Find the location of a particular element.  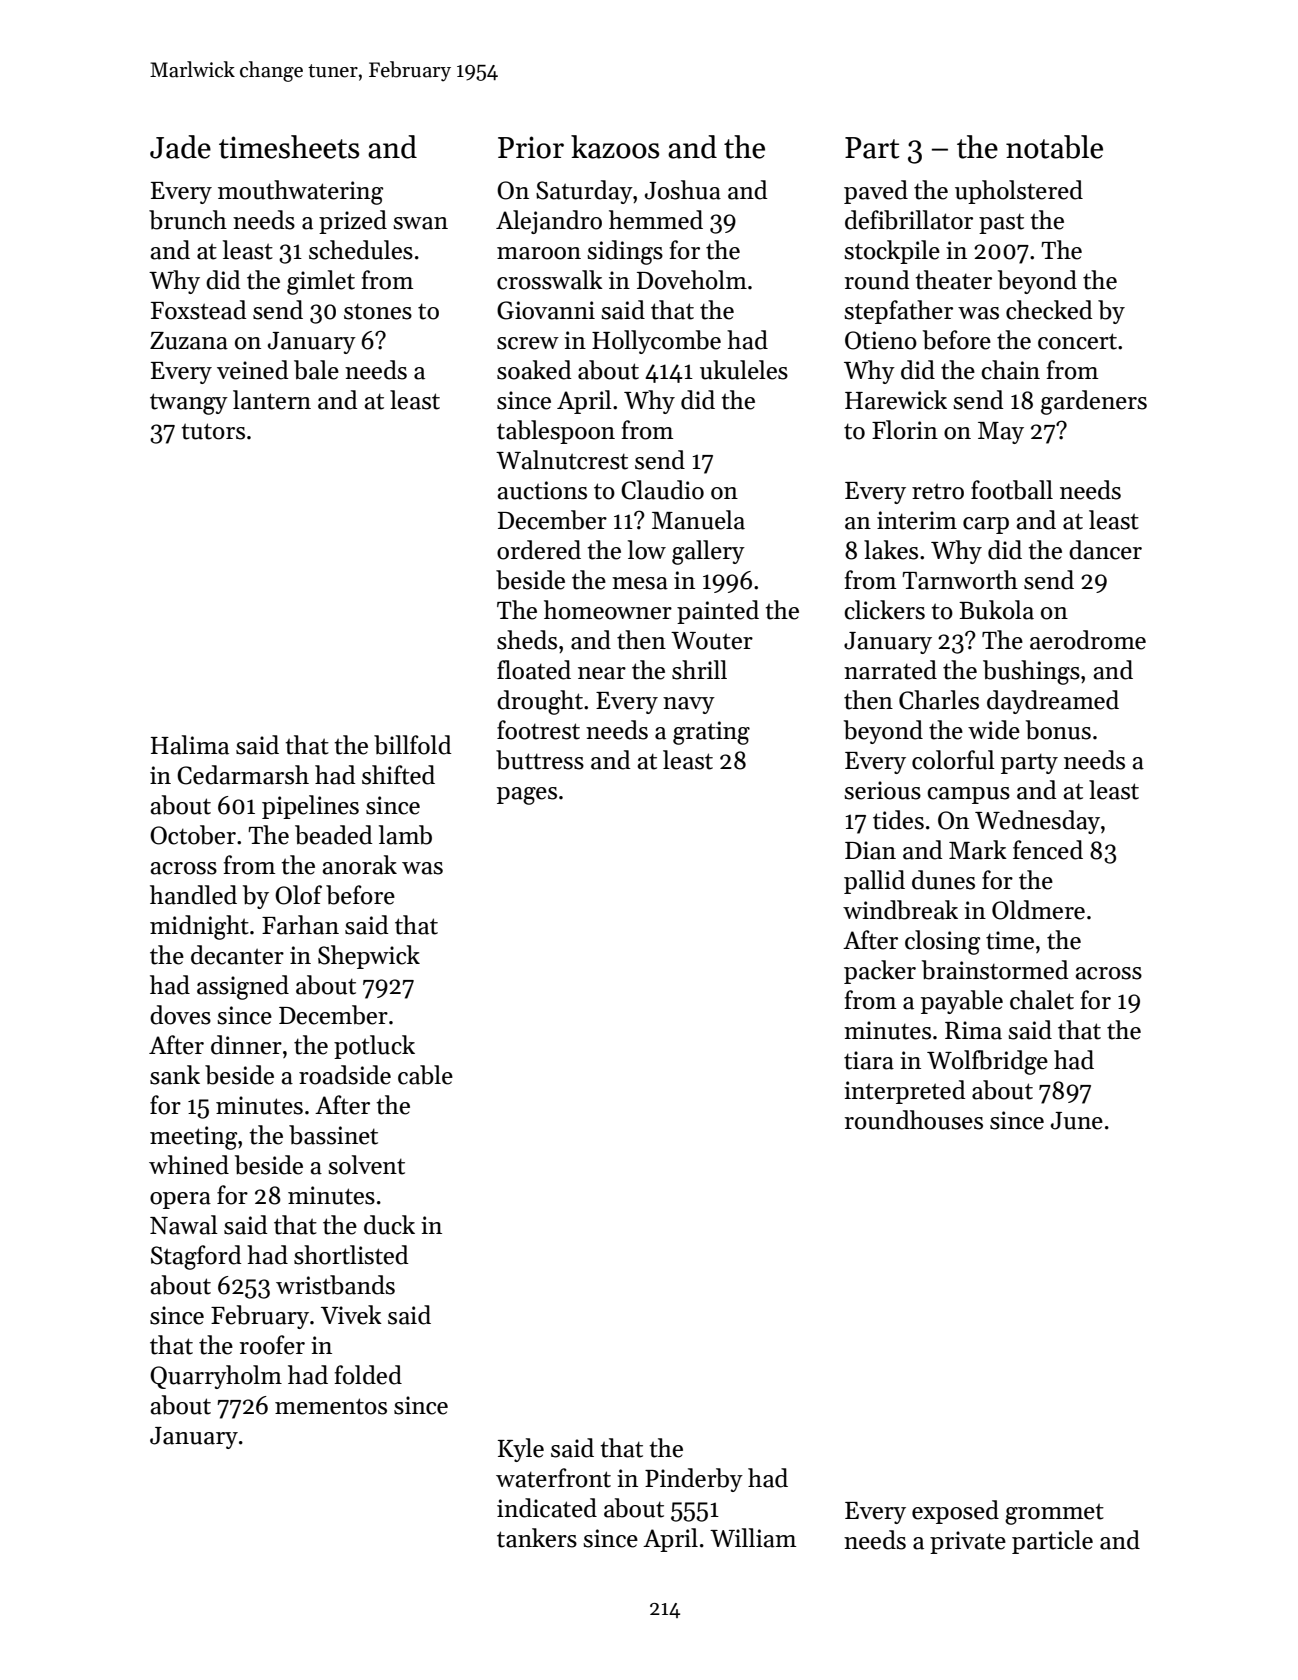

kazoos is located at coordinates (615, 147).
